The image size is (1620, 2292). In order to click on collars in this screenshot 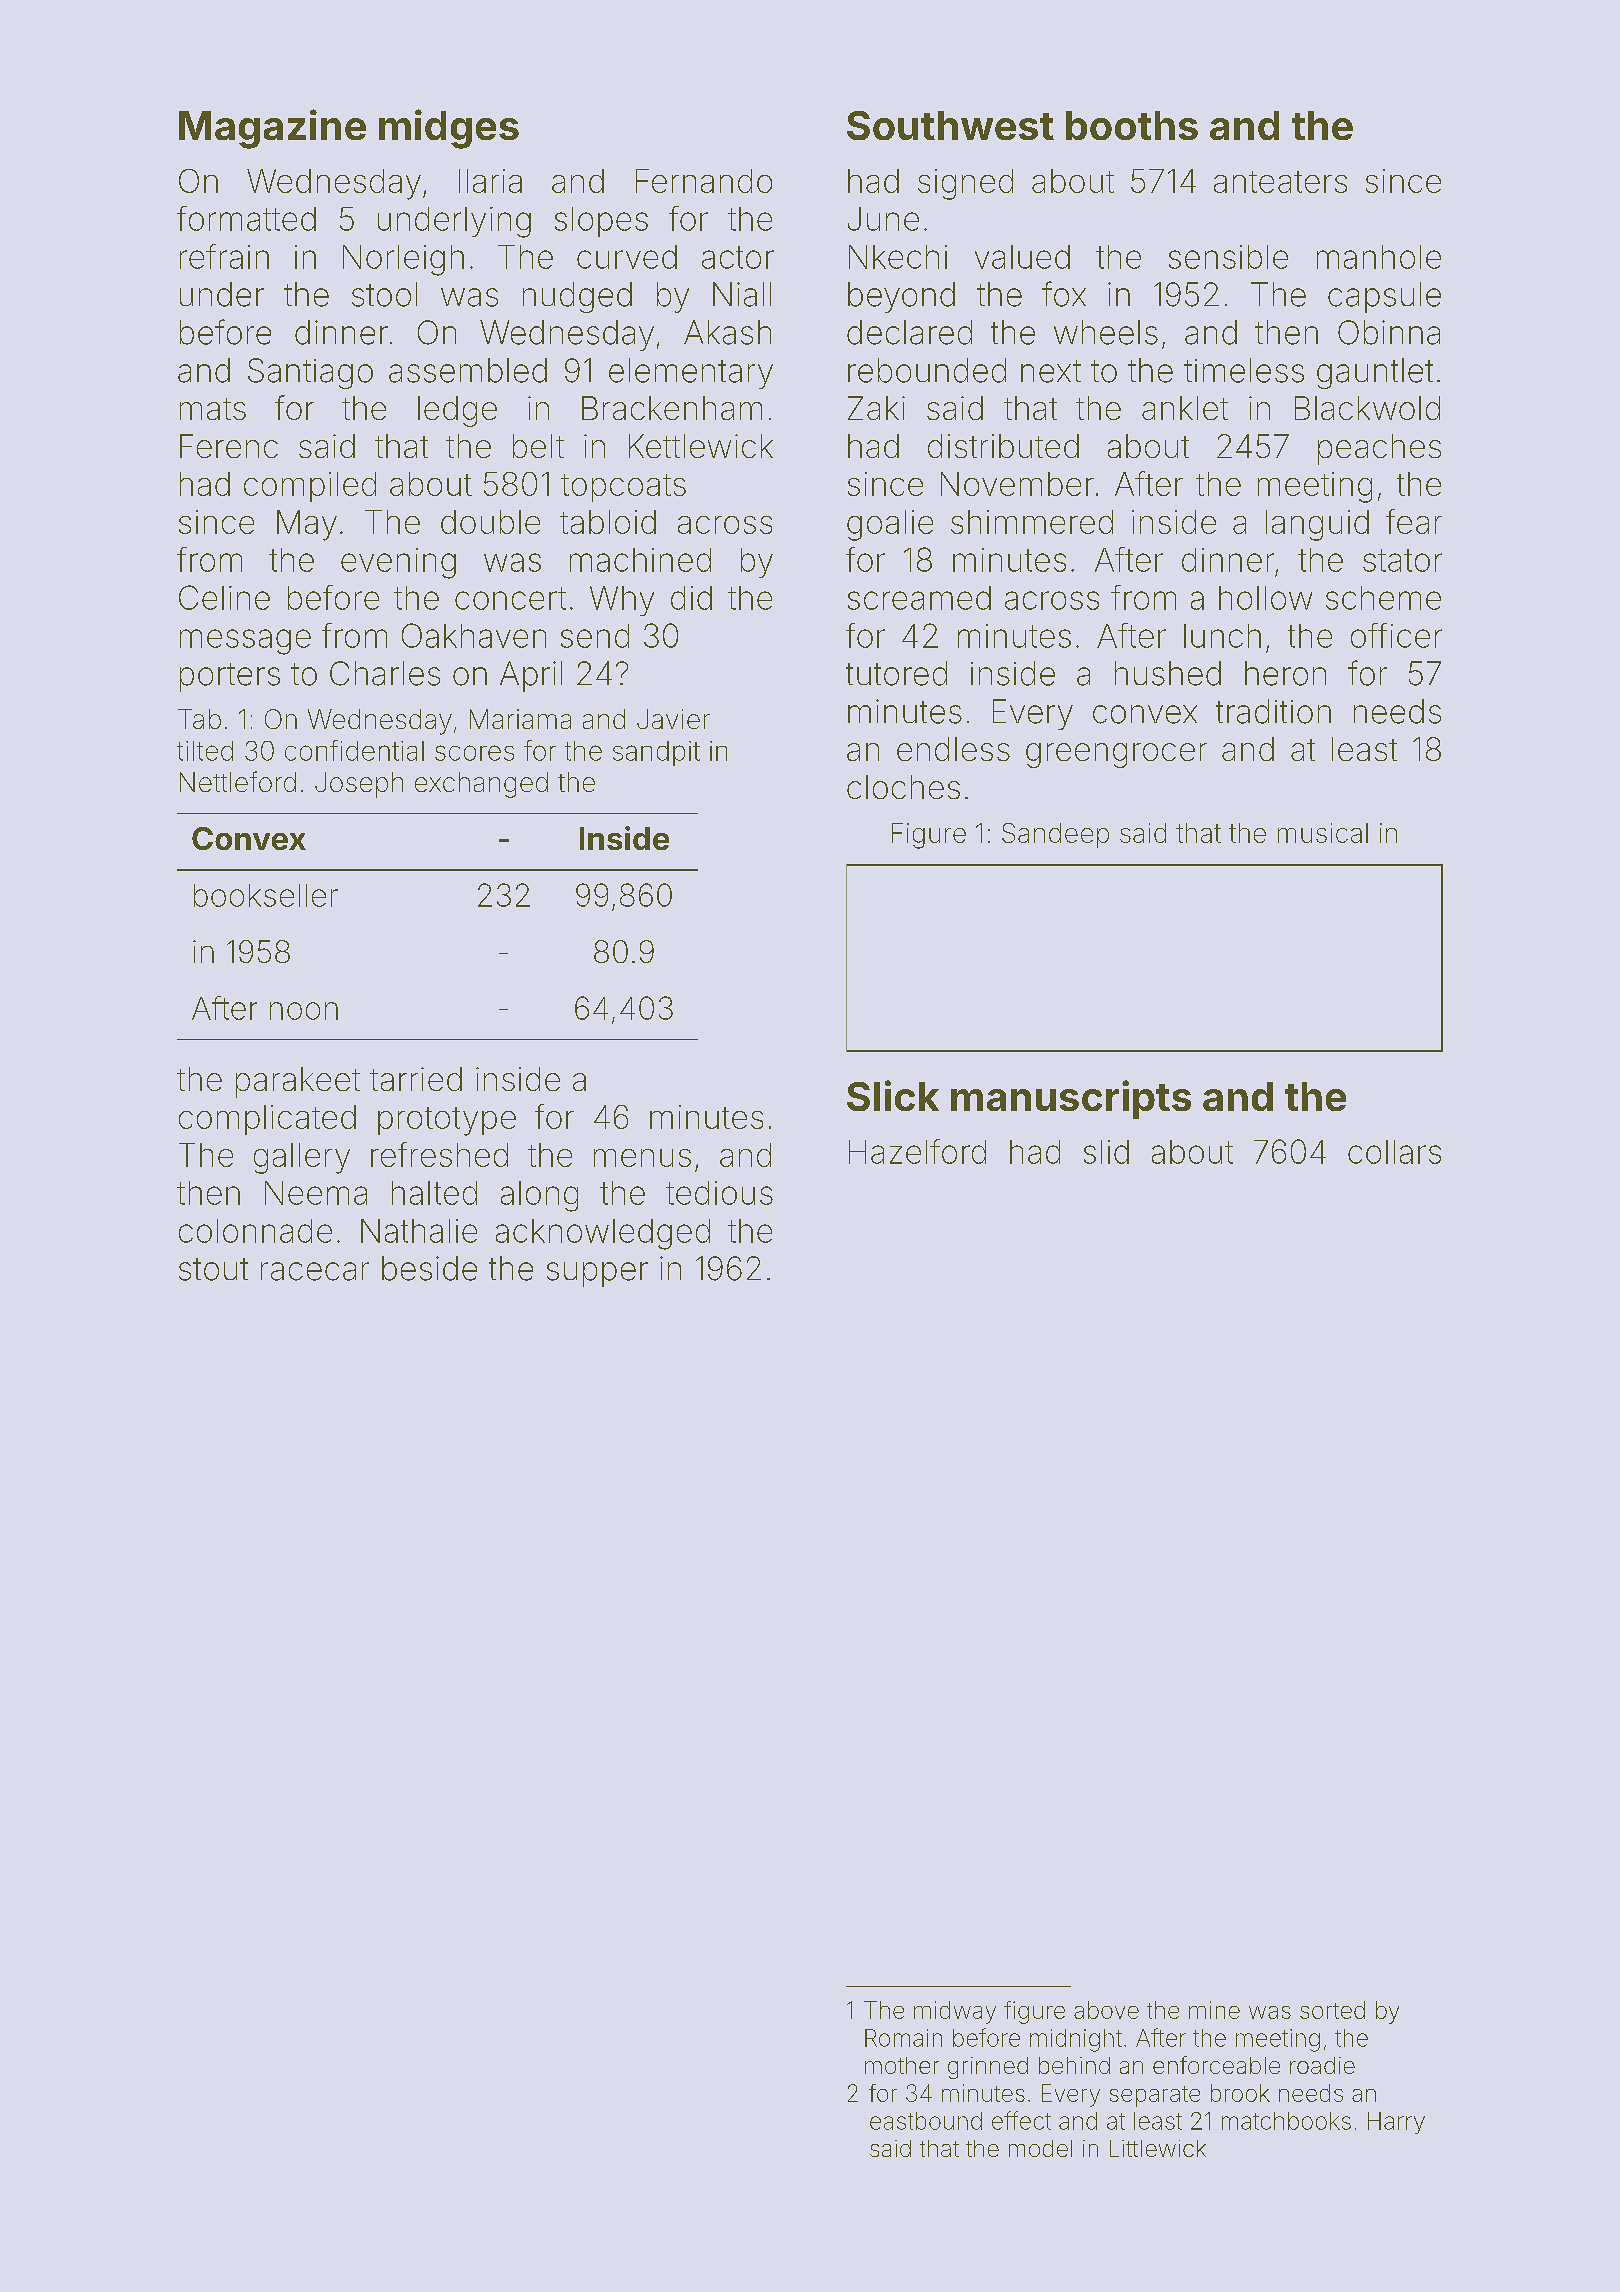, I will do `click(1394, 1152)`.
